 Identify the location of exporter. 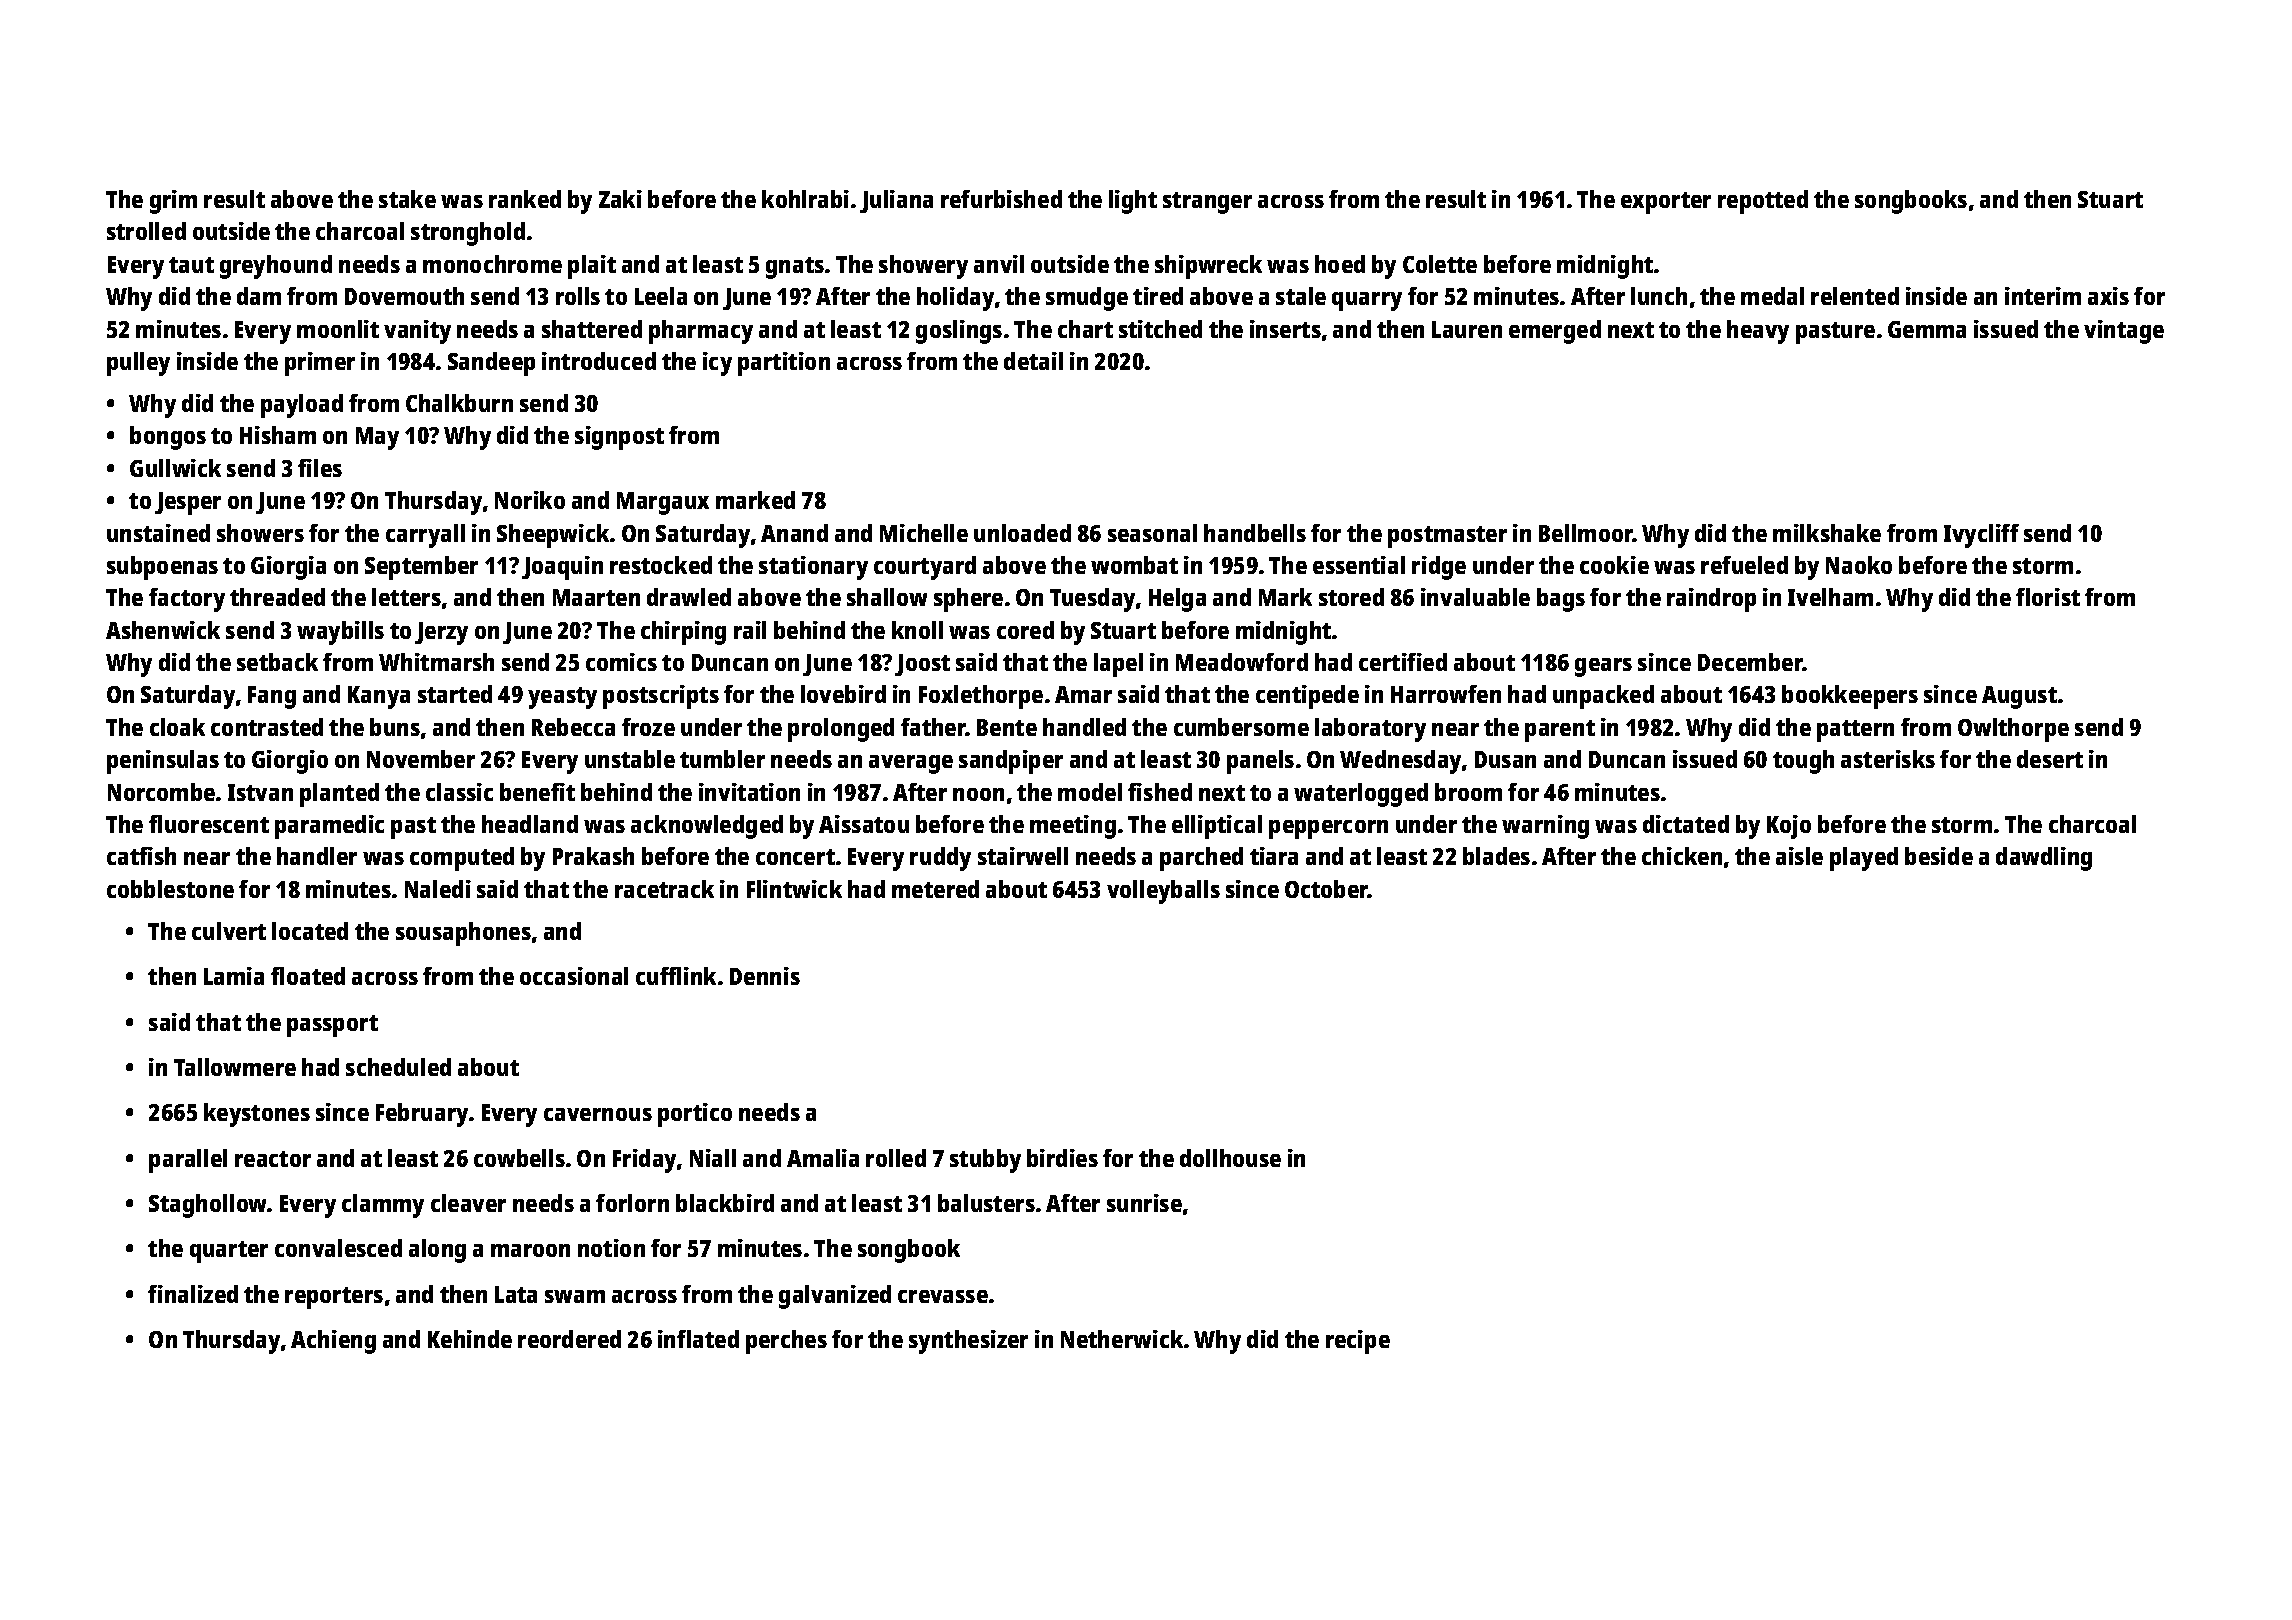
(1666, 203).
